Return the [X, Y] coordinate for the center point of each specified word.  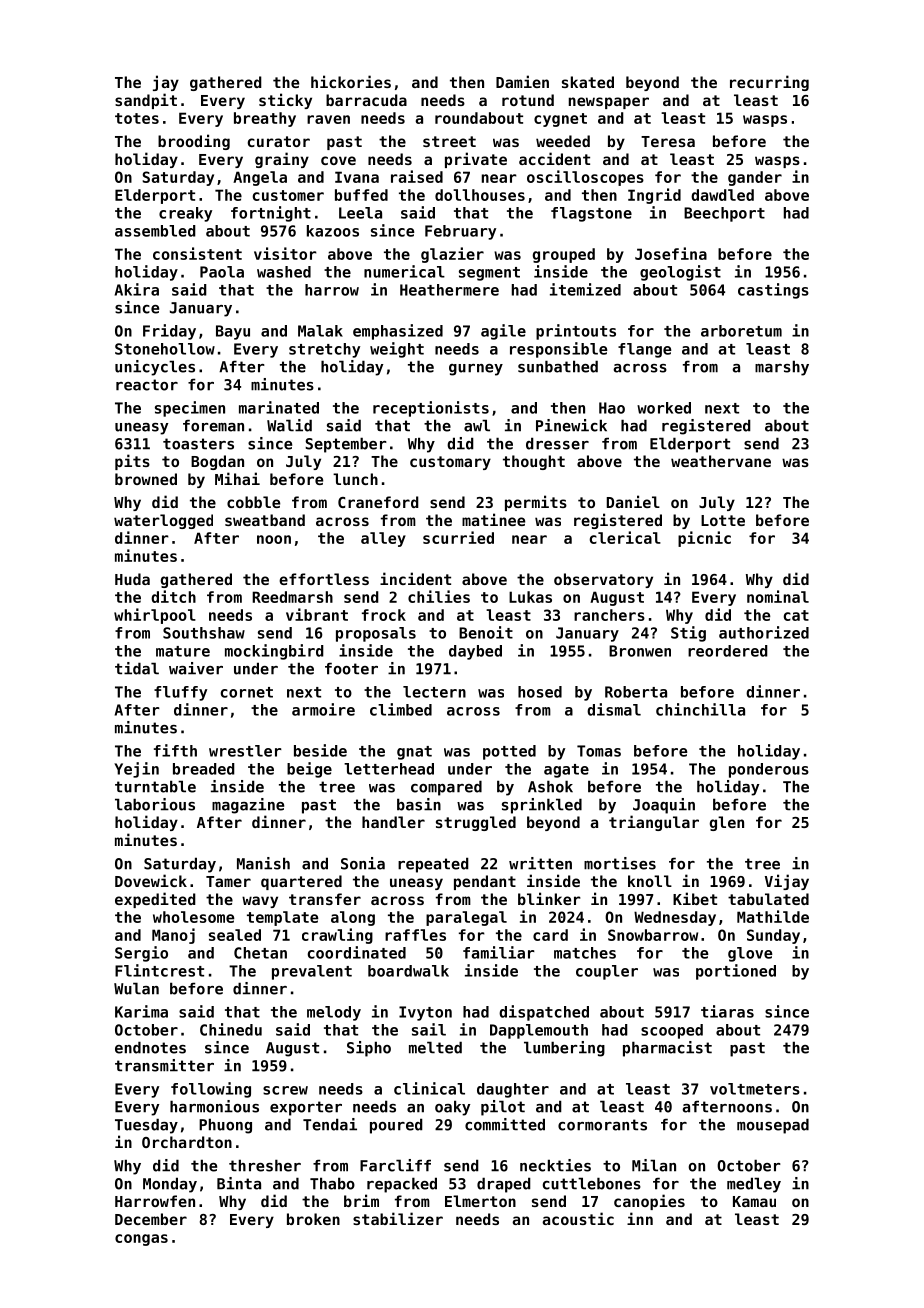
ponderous [769, 770]
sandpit [146, 101]
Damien [522, 81]
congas [141, 1240]
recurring [769, 83]
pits [132, 462]
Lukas [530, 597]
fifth [175, 750]
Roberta [636, 692]
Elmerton [480, 1201]
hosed [540, 692]
